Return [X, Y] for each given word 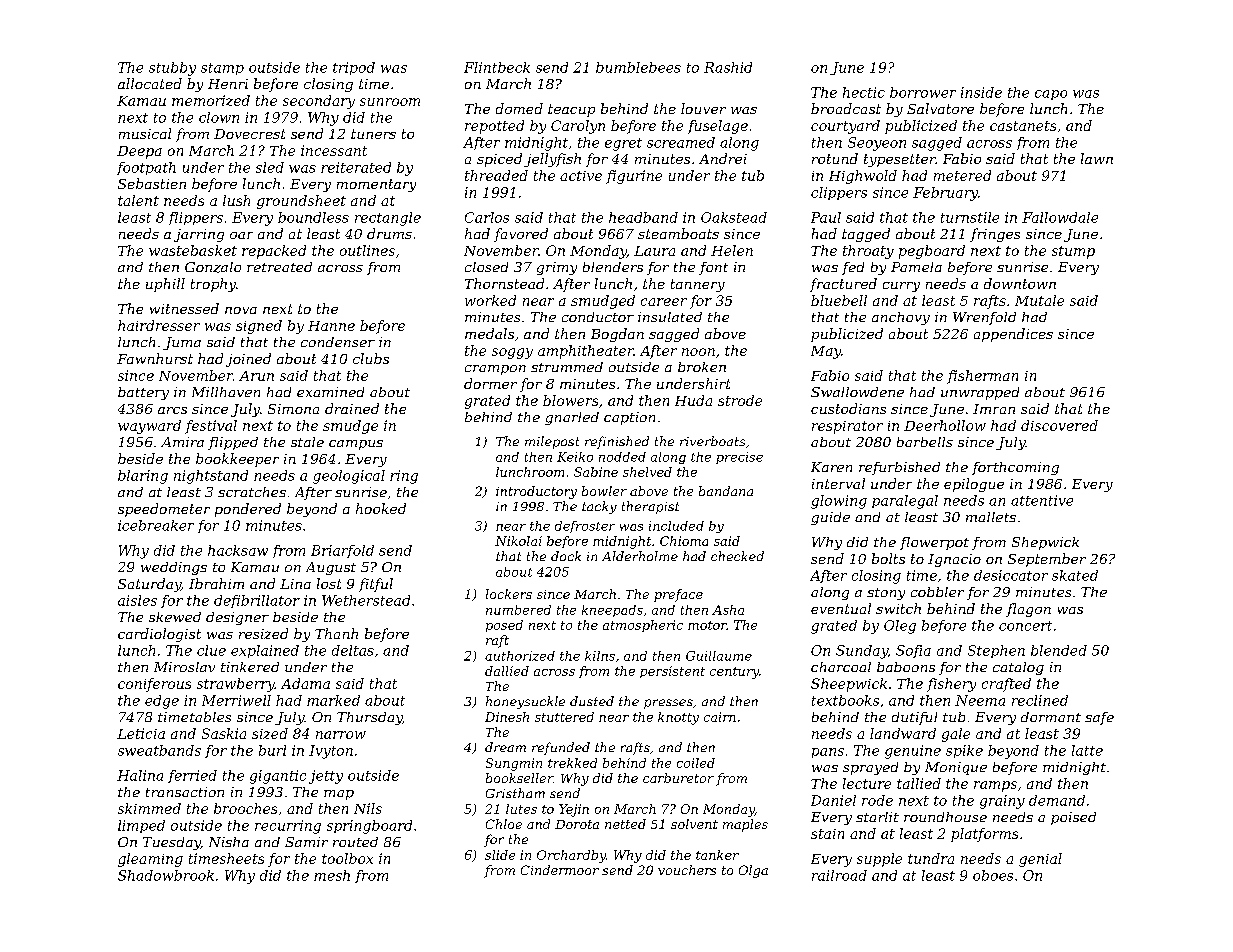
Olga [753, 871]
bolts [888, 558]
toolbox [347, 858]
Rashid [728, 67]
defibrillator [257, 601]
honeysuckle [525, 702]
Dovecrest [249, 134]
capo [1051, 95]
